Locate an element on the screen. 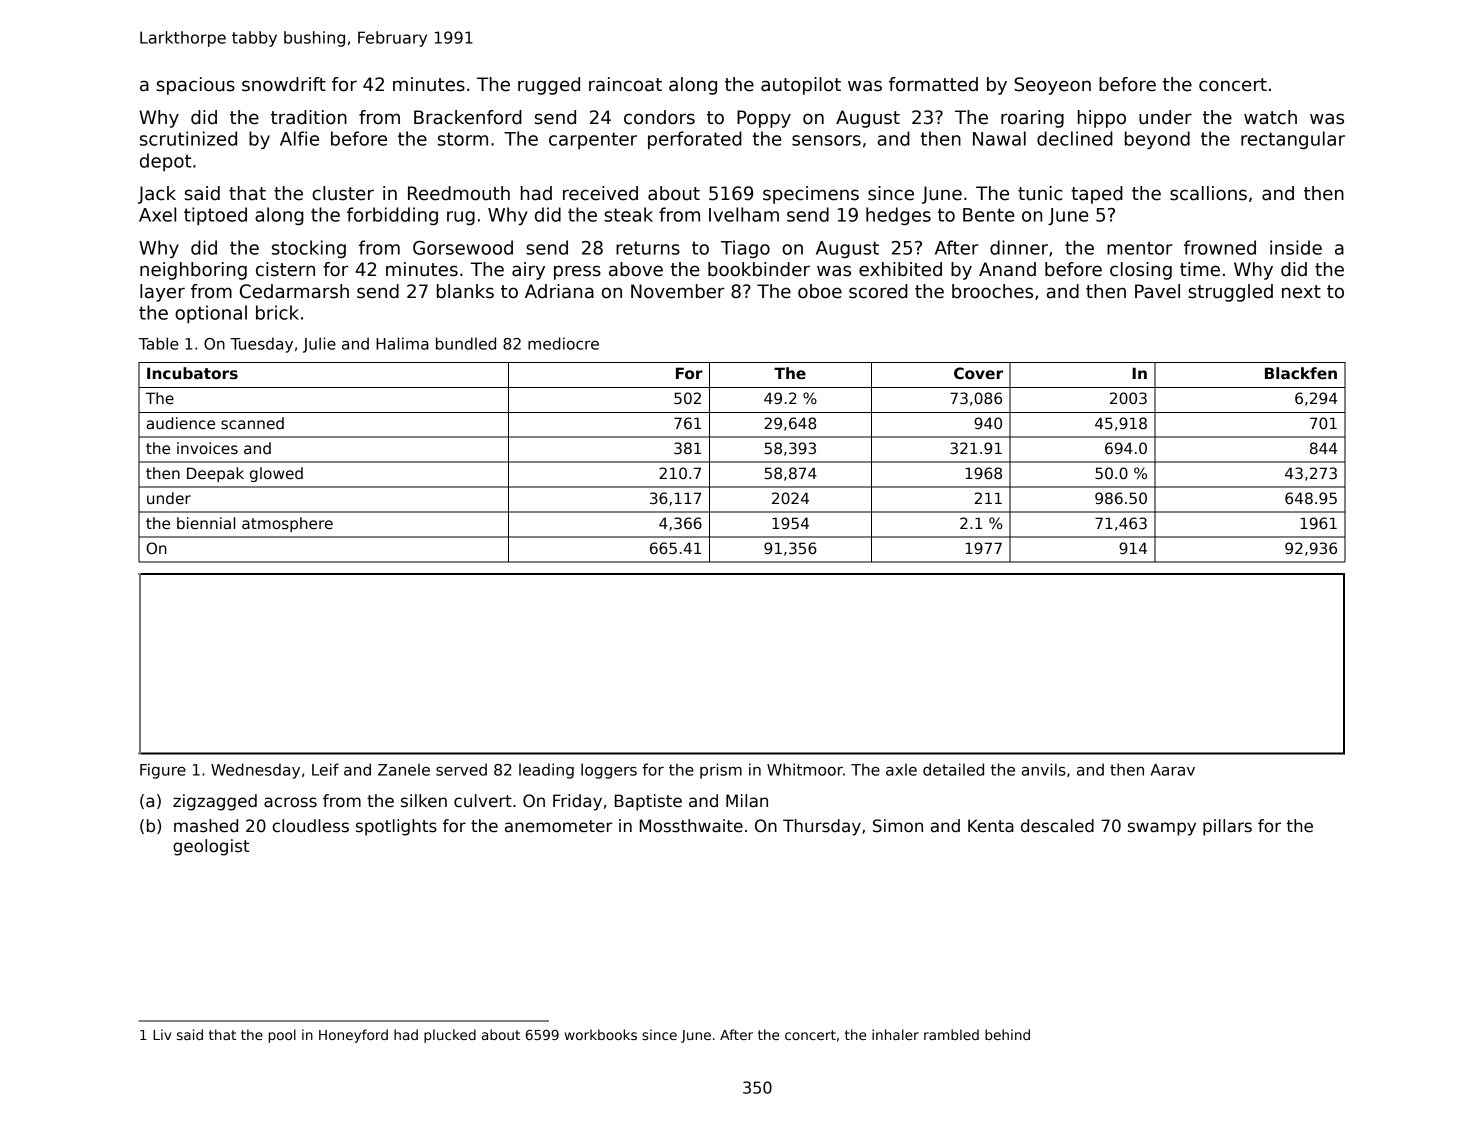 This screenshot has width=1484, height=1147. silken is located at coordinates (424, 801).
